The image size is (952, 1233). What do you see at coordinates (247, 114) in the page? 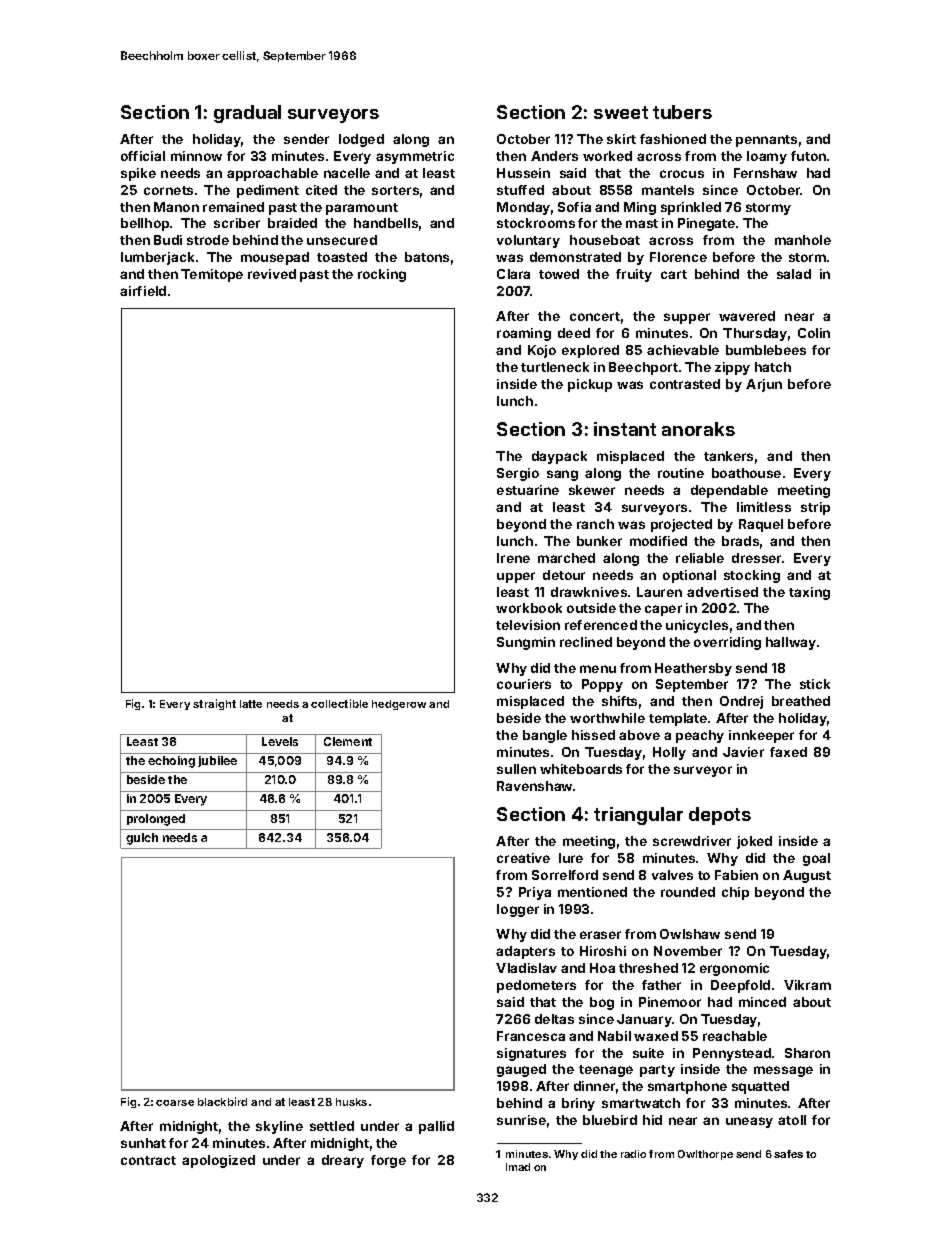
I see `gradual` at bounding box center [247, 114].
